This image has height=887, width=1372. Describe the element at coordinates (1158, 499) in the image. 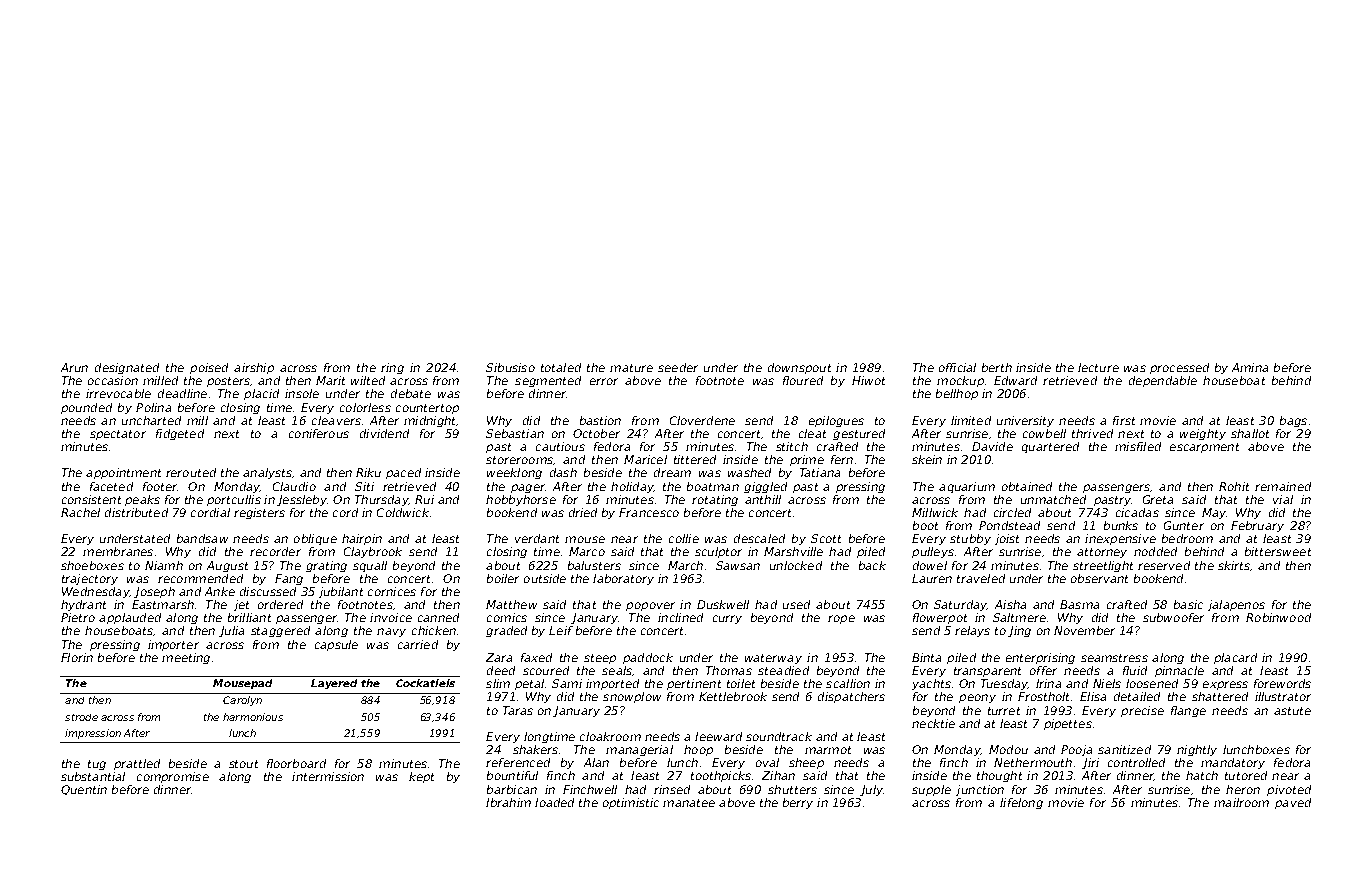

I see `Greta` at that location.
